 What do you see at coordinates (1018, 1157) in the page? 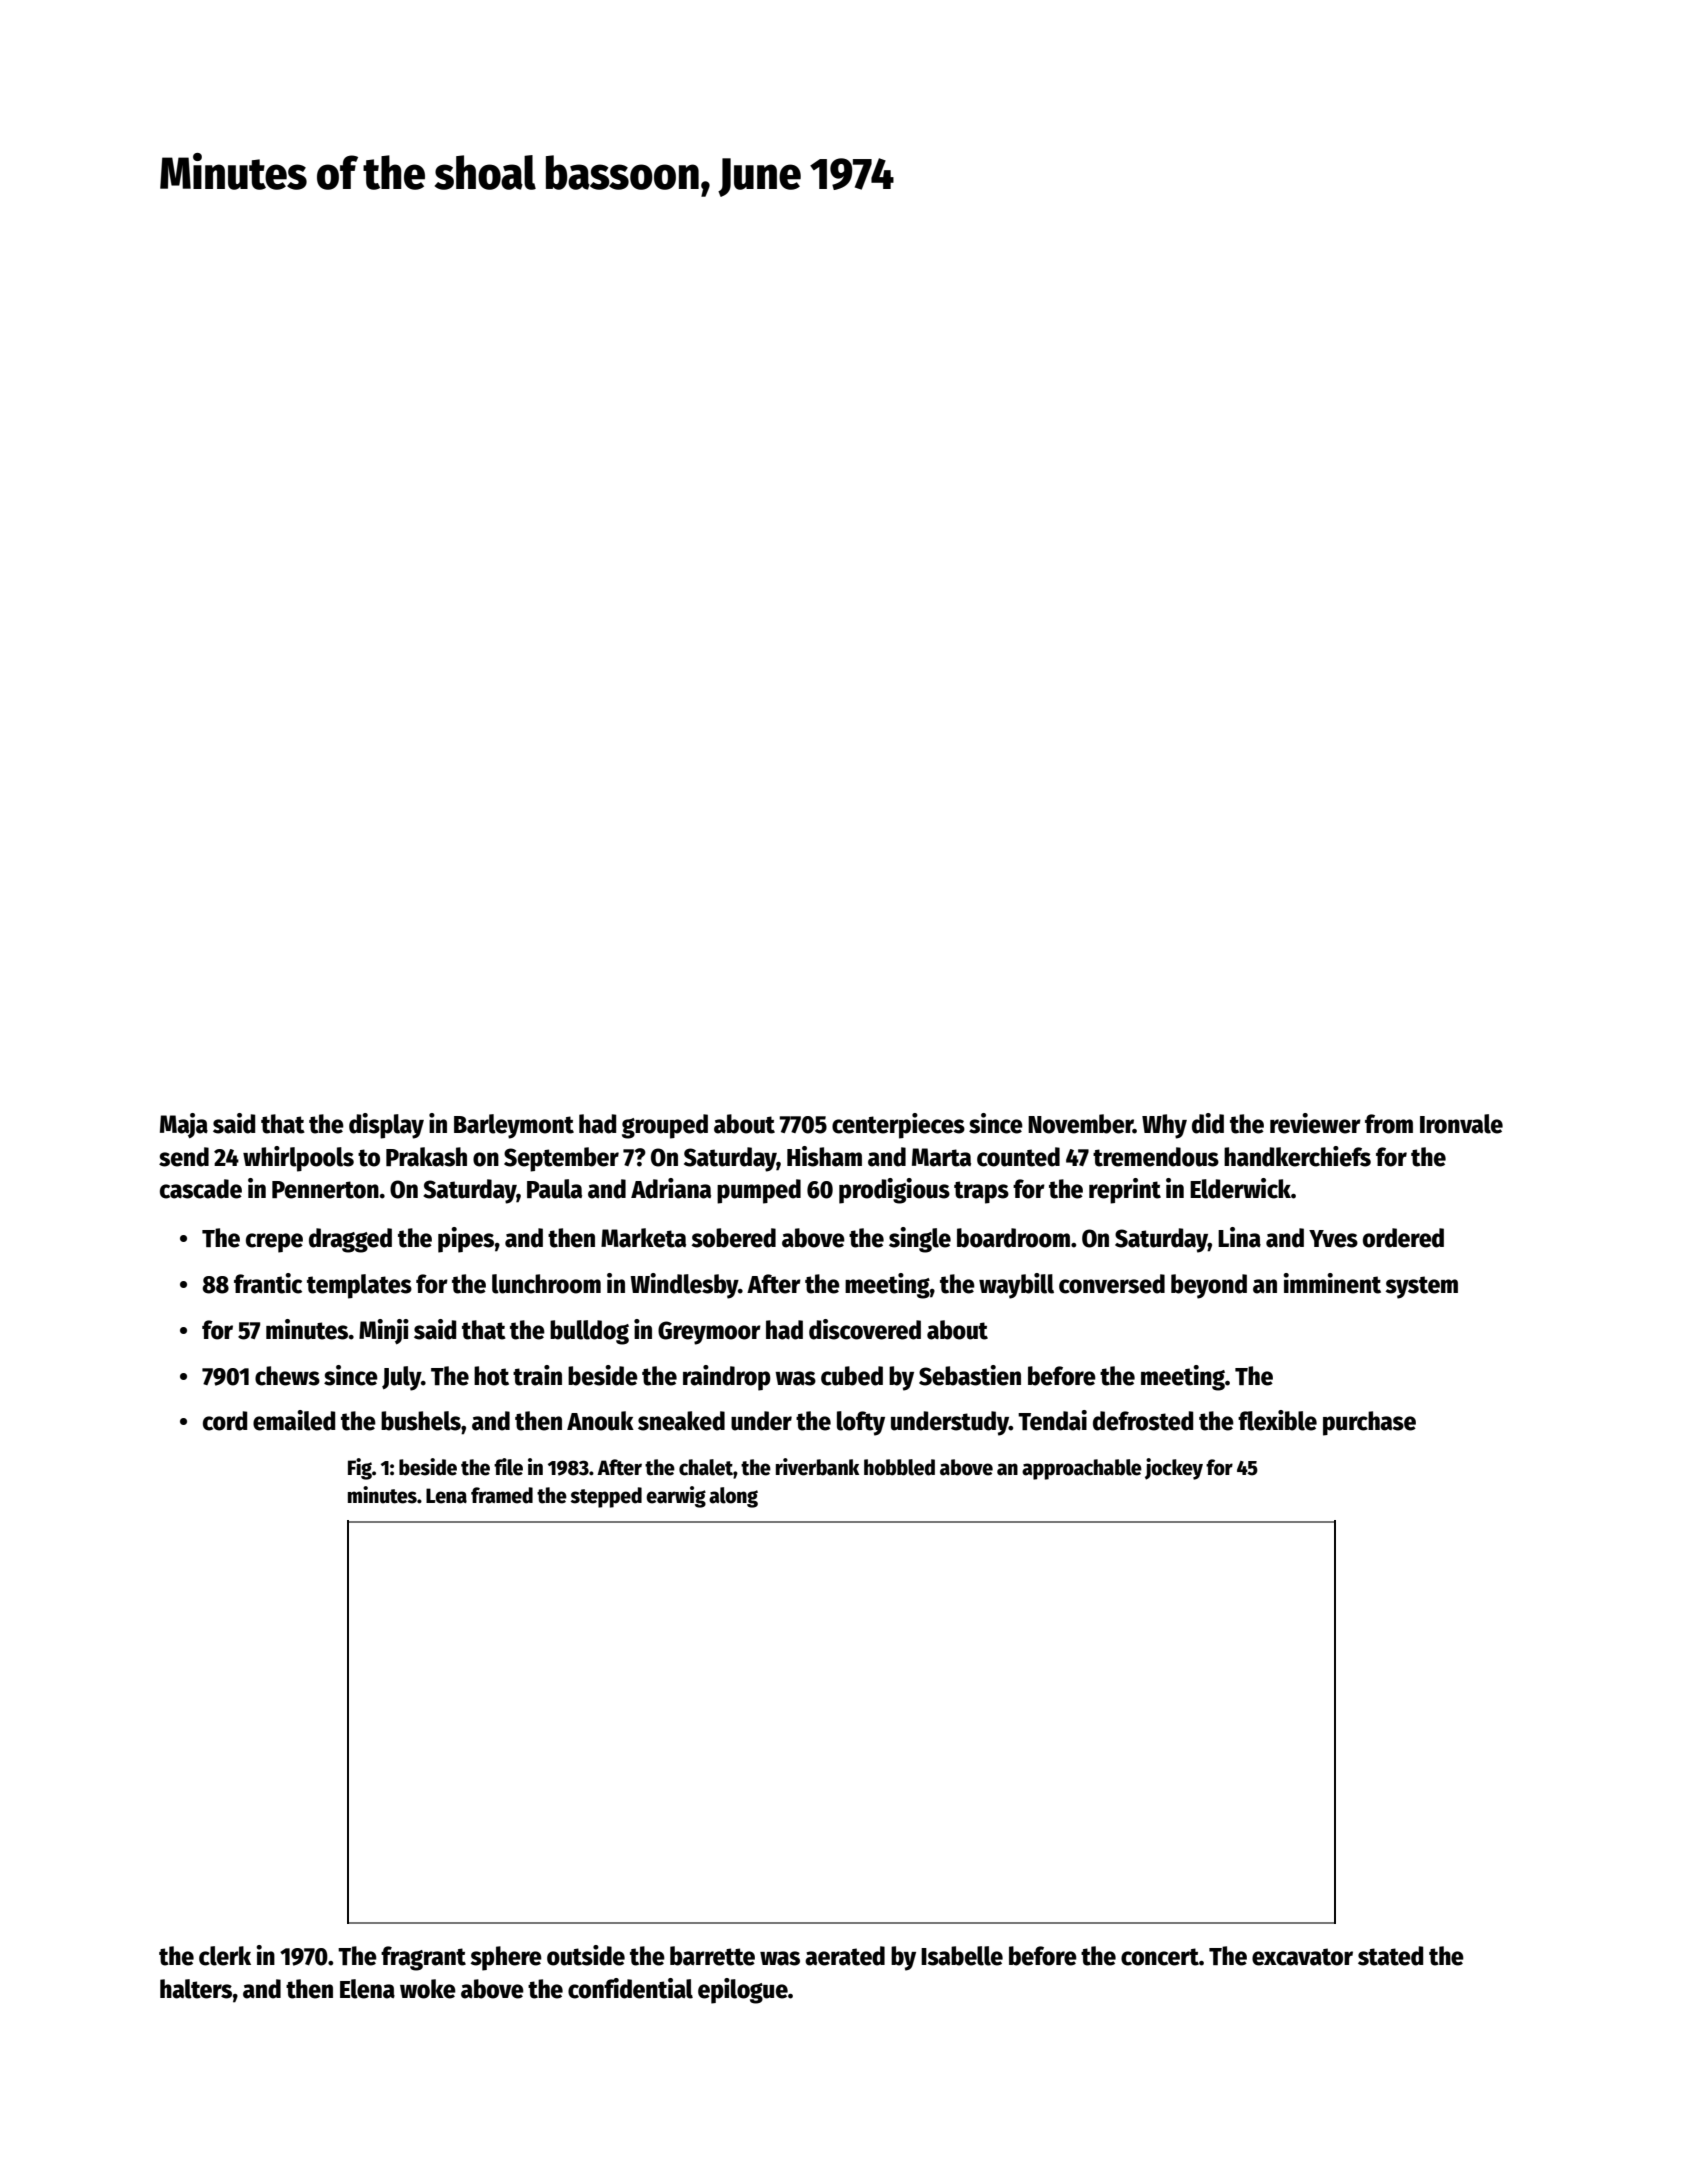
I see `counted` at bounding box center [1018, 1157].
